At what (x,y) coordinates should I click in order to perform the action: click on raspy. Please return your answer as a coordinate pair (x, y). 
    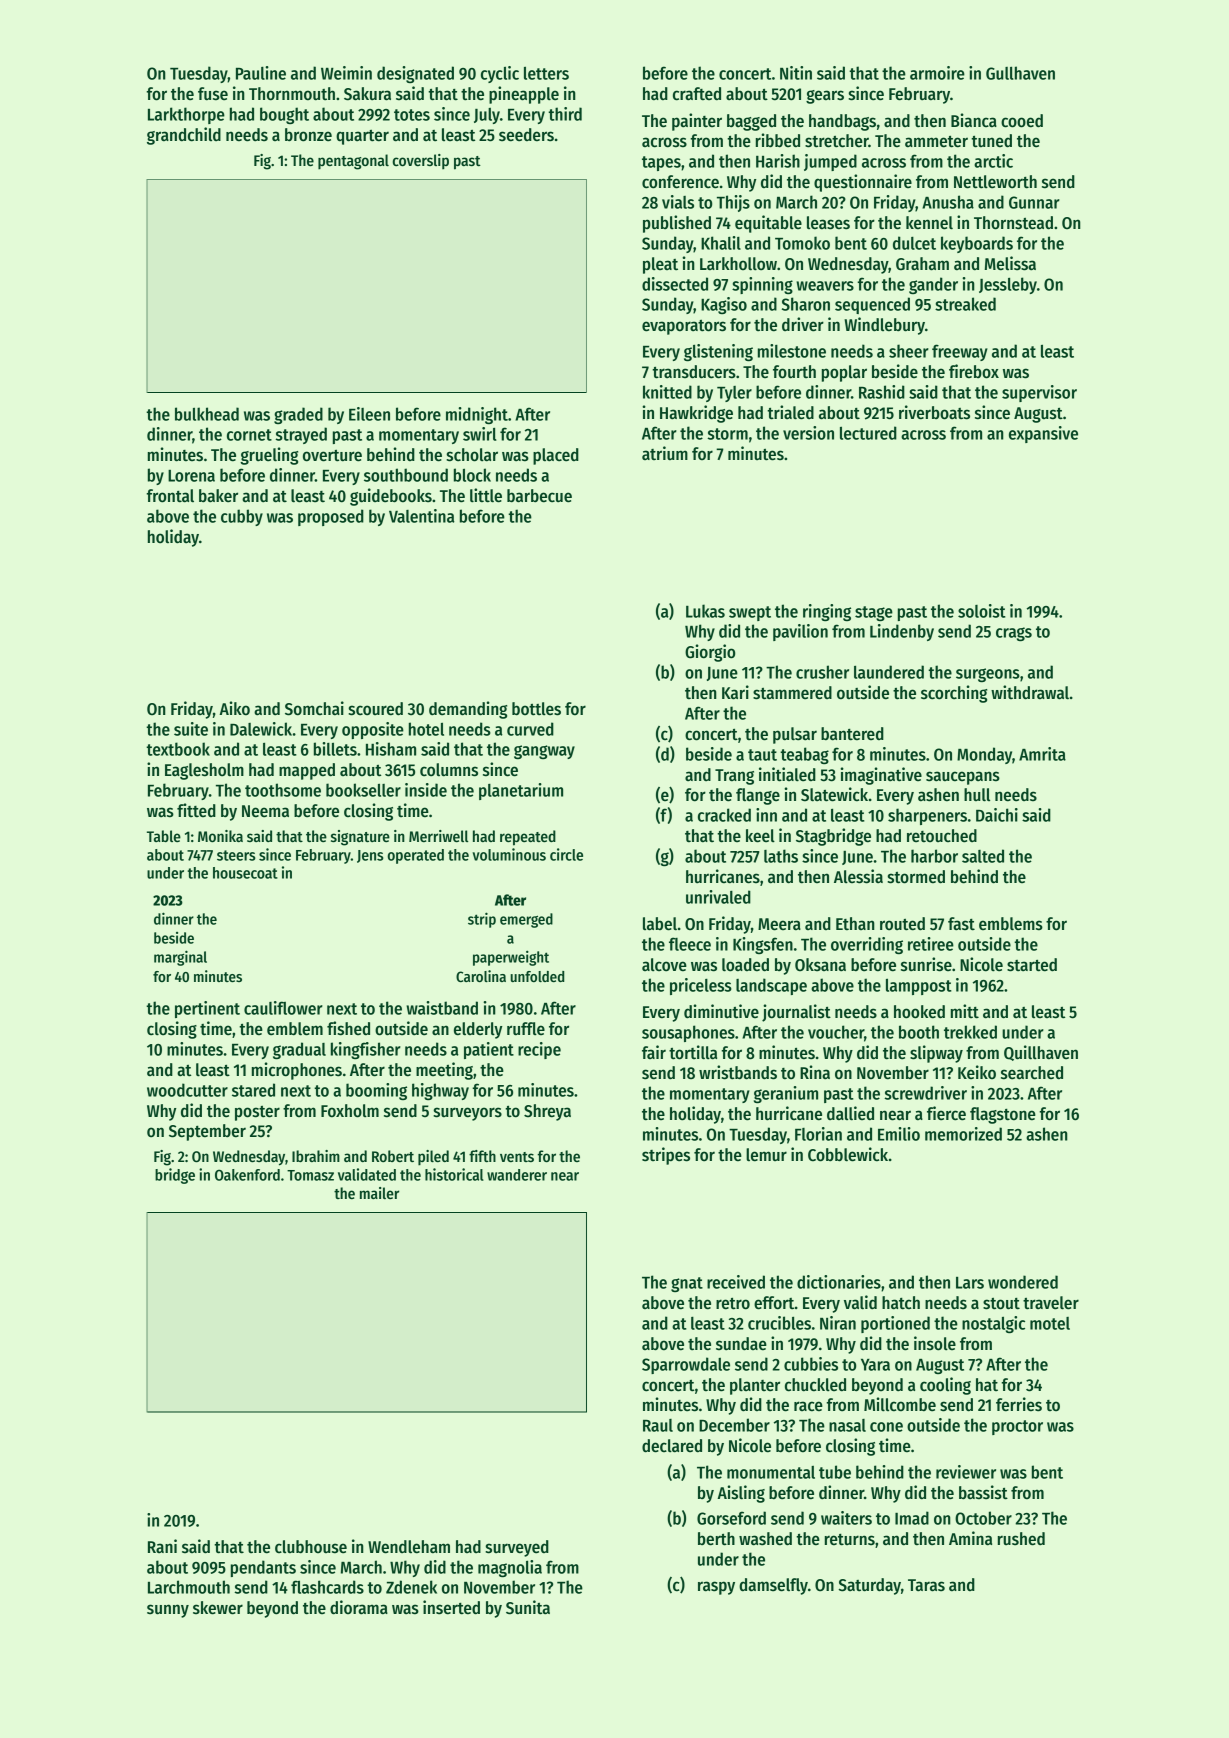
    Looking at the image, I should click on (716, 1588).
